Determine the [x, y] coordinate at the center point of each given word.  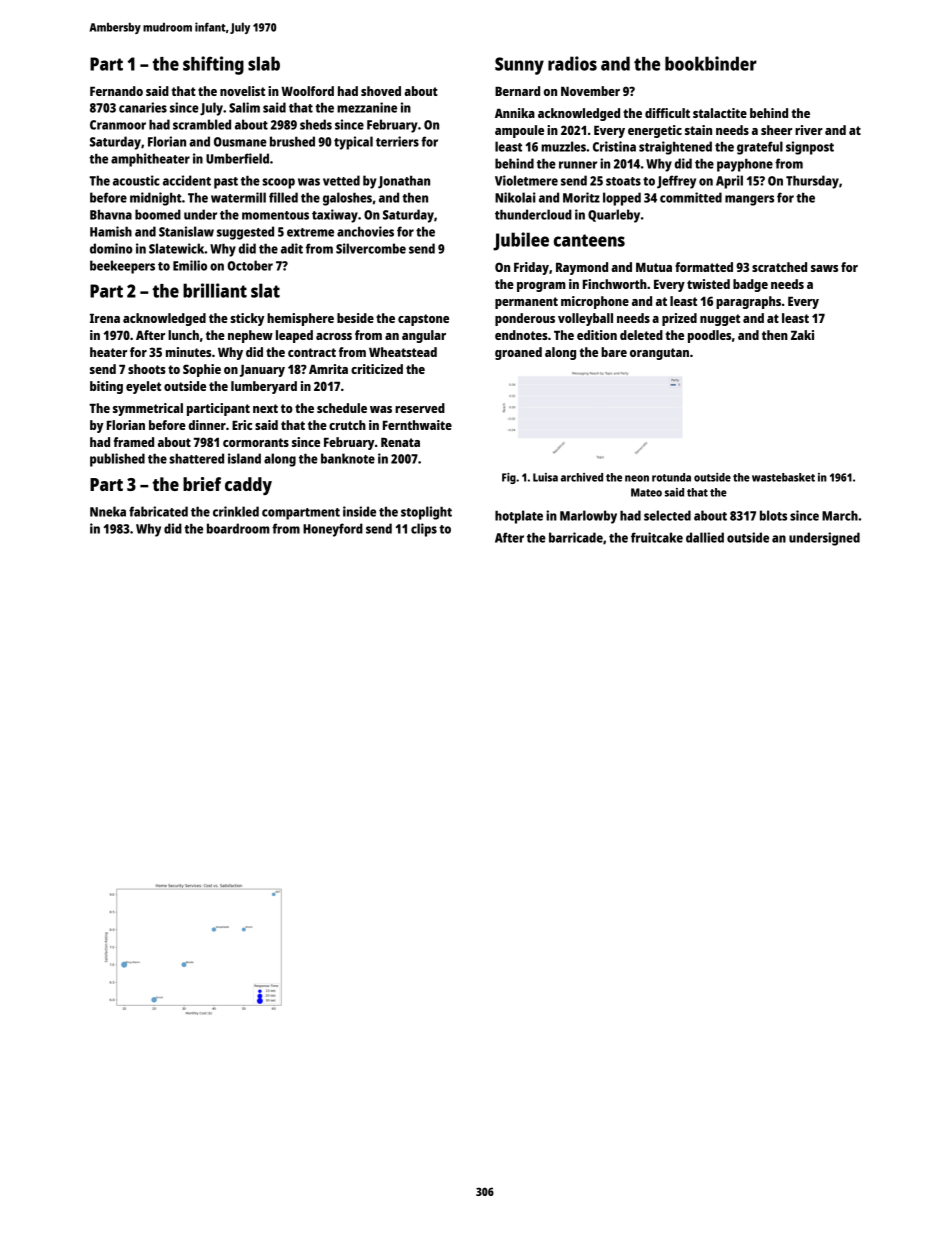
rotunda [671, 477]
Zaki [802, 335]
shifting [213, 65]
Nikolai [515, 197]
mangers [749, 200]
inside [359, 511]
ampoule [519, 131]
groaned [518, 353]
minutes [188, 352]
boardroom [238, 528]
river [809, 130]
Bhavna [111, 215]
